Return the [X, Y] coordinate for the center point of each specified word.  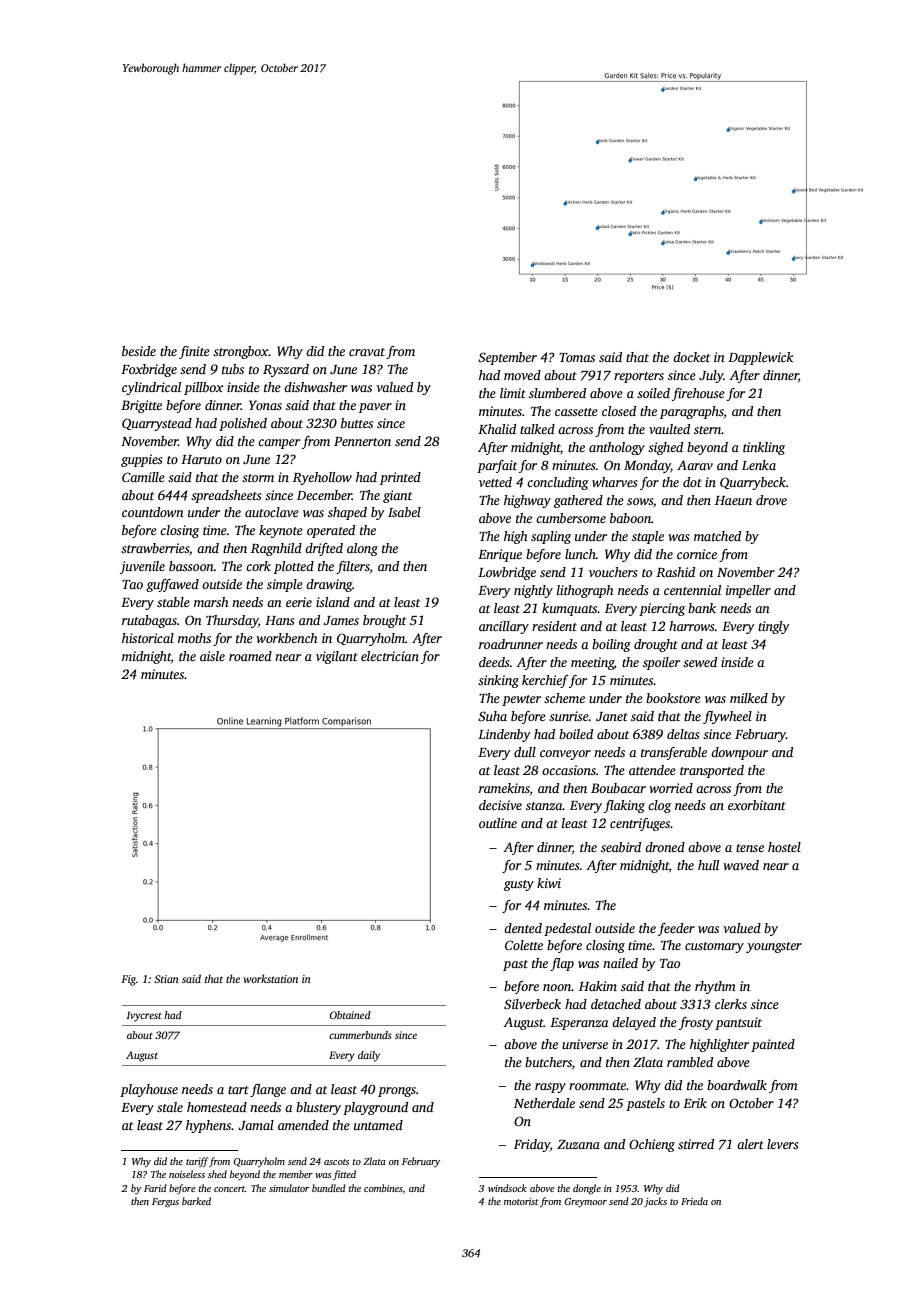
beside [139, 351]
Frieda [694, 1201]
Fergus [165, 1203]
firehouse [698, 394]
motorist [521, 1201]
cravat [367, 352]
